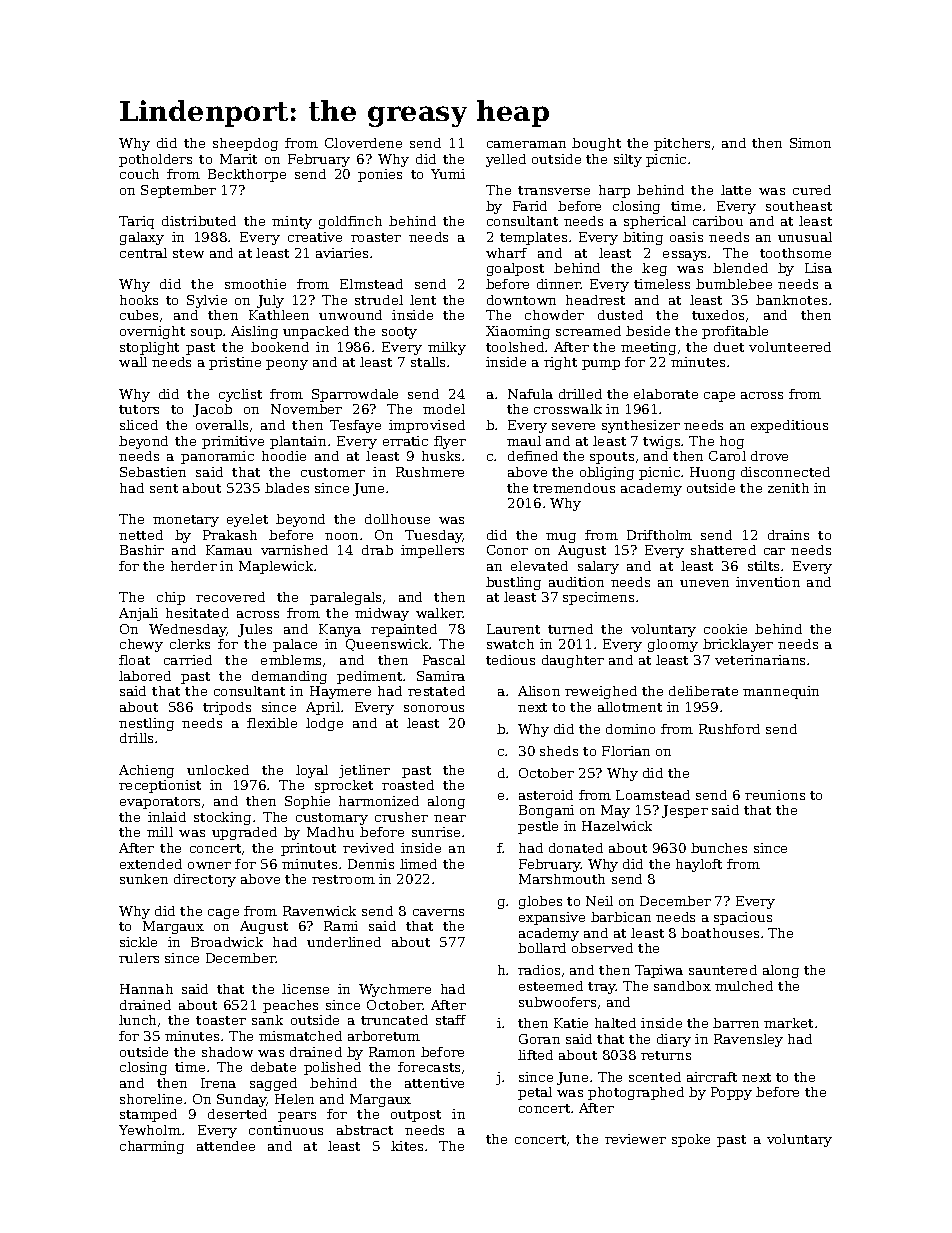 The height and width of the screenshot is (1233, 952). I want to click on receptionist, so click(160, 786).
